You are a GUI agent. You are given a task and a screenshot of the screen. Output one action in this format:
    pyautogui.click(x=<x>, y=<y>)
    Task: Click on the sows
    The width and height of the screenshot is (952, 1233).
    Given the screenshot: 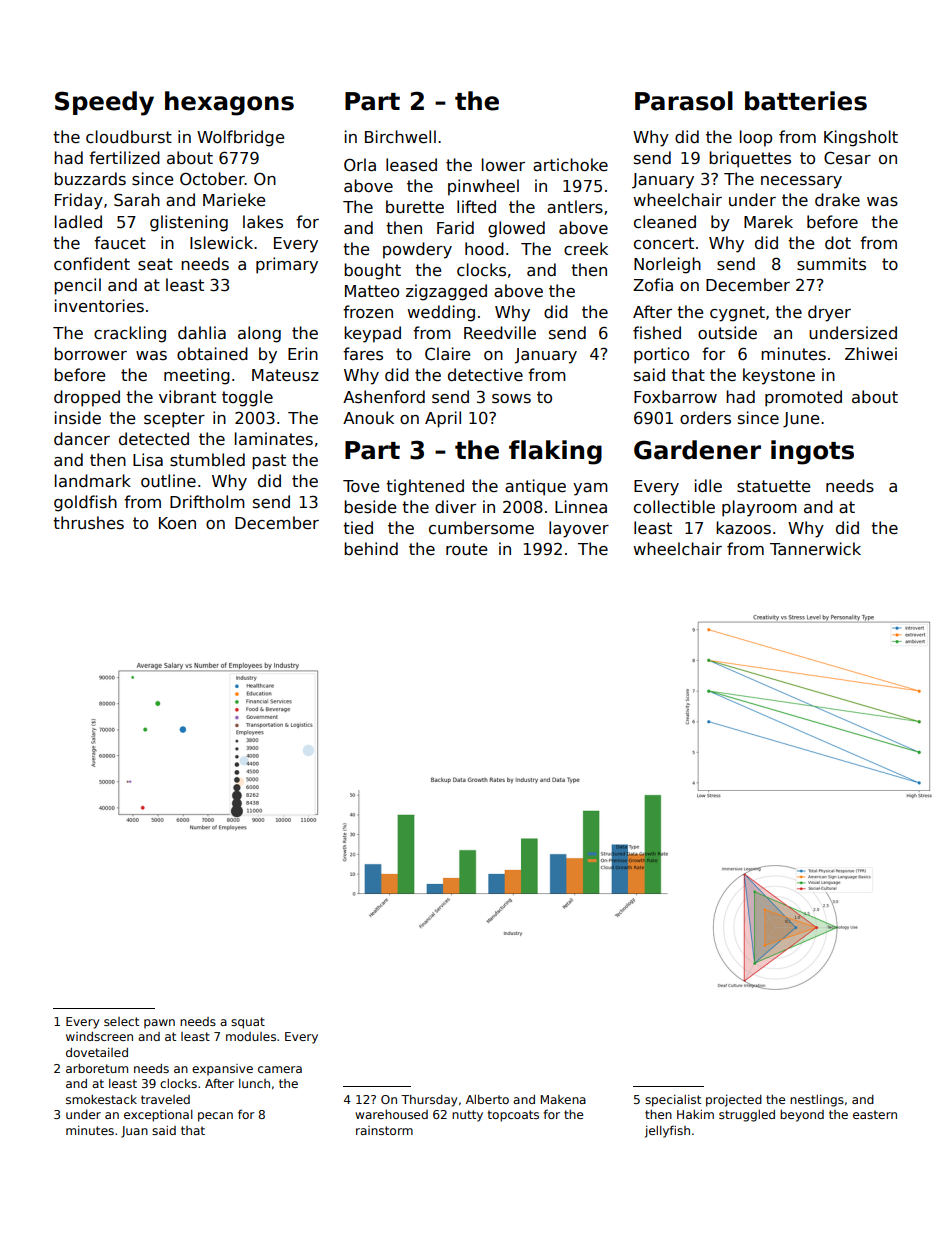 What is the action you would take?
    pyautogui.click(x=511, y=399)
